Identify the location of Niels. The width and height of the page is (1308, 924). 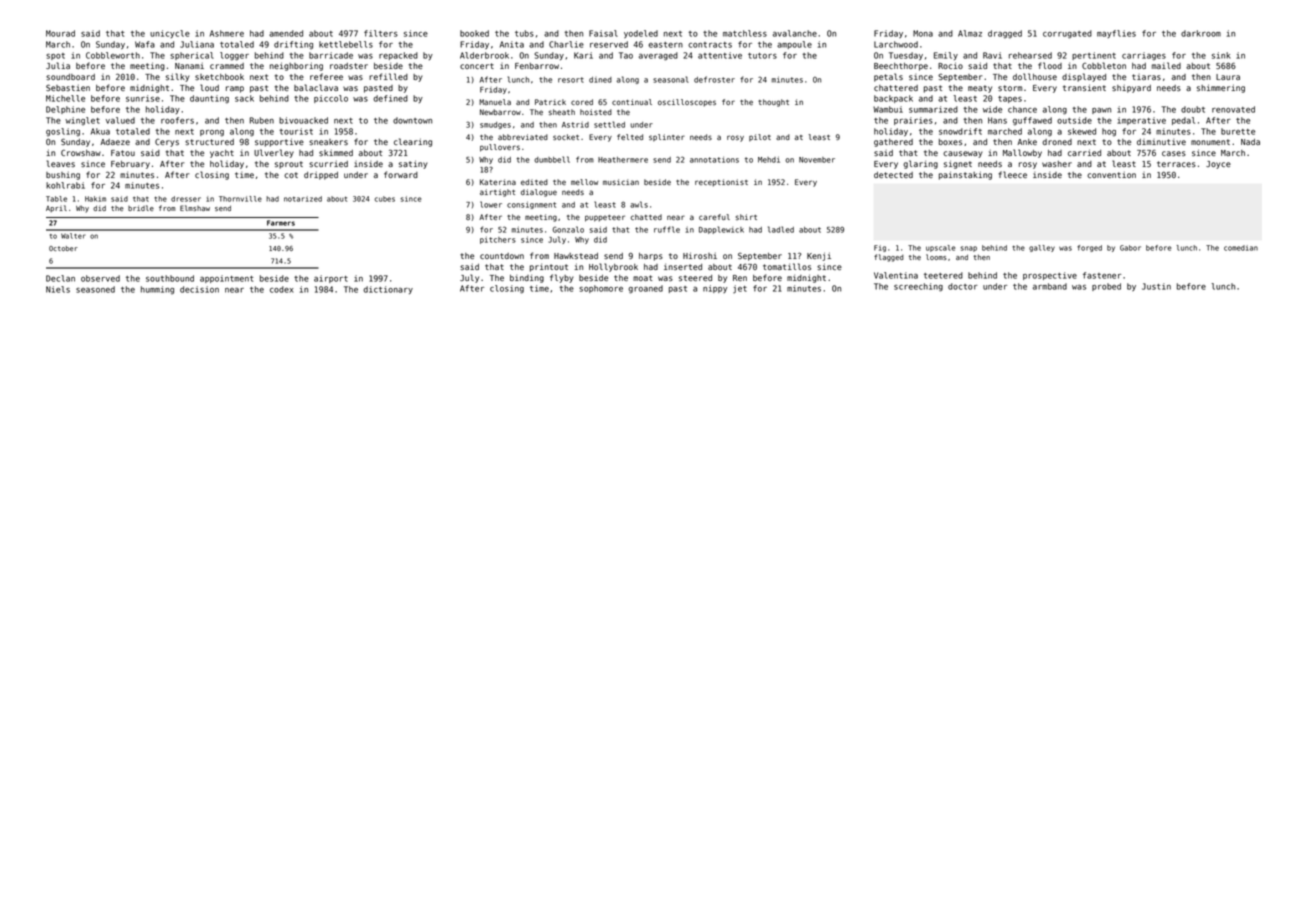
(58, 289).
